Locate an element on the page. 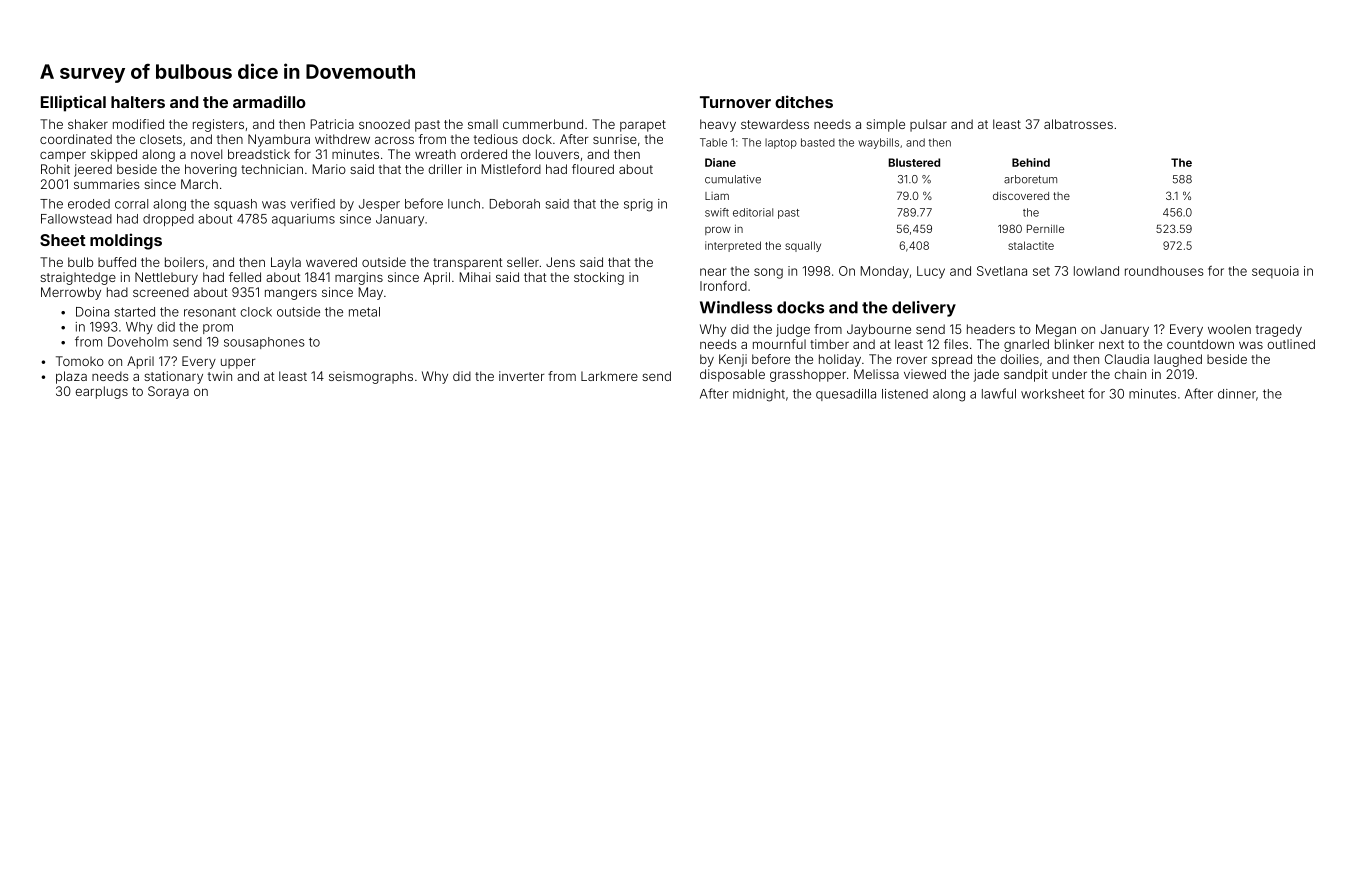 The height and width of the page is (887, 1372). Deborah is located at coordinates (515, 204).
